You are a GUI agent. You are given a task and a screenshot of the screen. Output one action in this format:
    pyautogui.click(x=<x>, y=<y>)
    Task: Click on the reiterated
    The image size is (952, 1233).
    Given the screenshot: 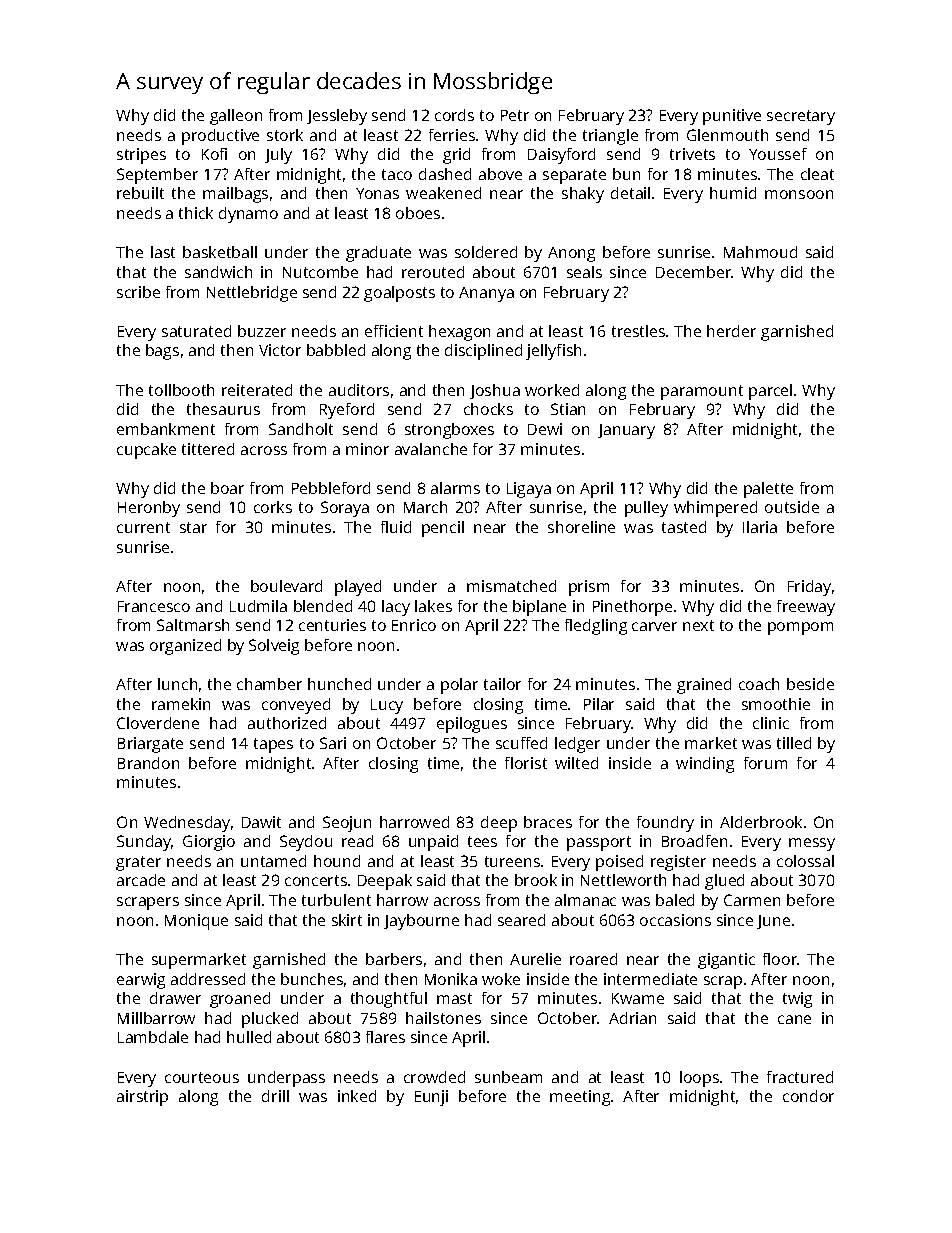 What is the action you would take?
    pyautogui.click(x=257, y=390)
